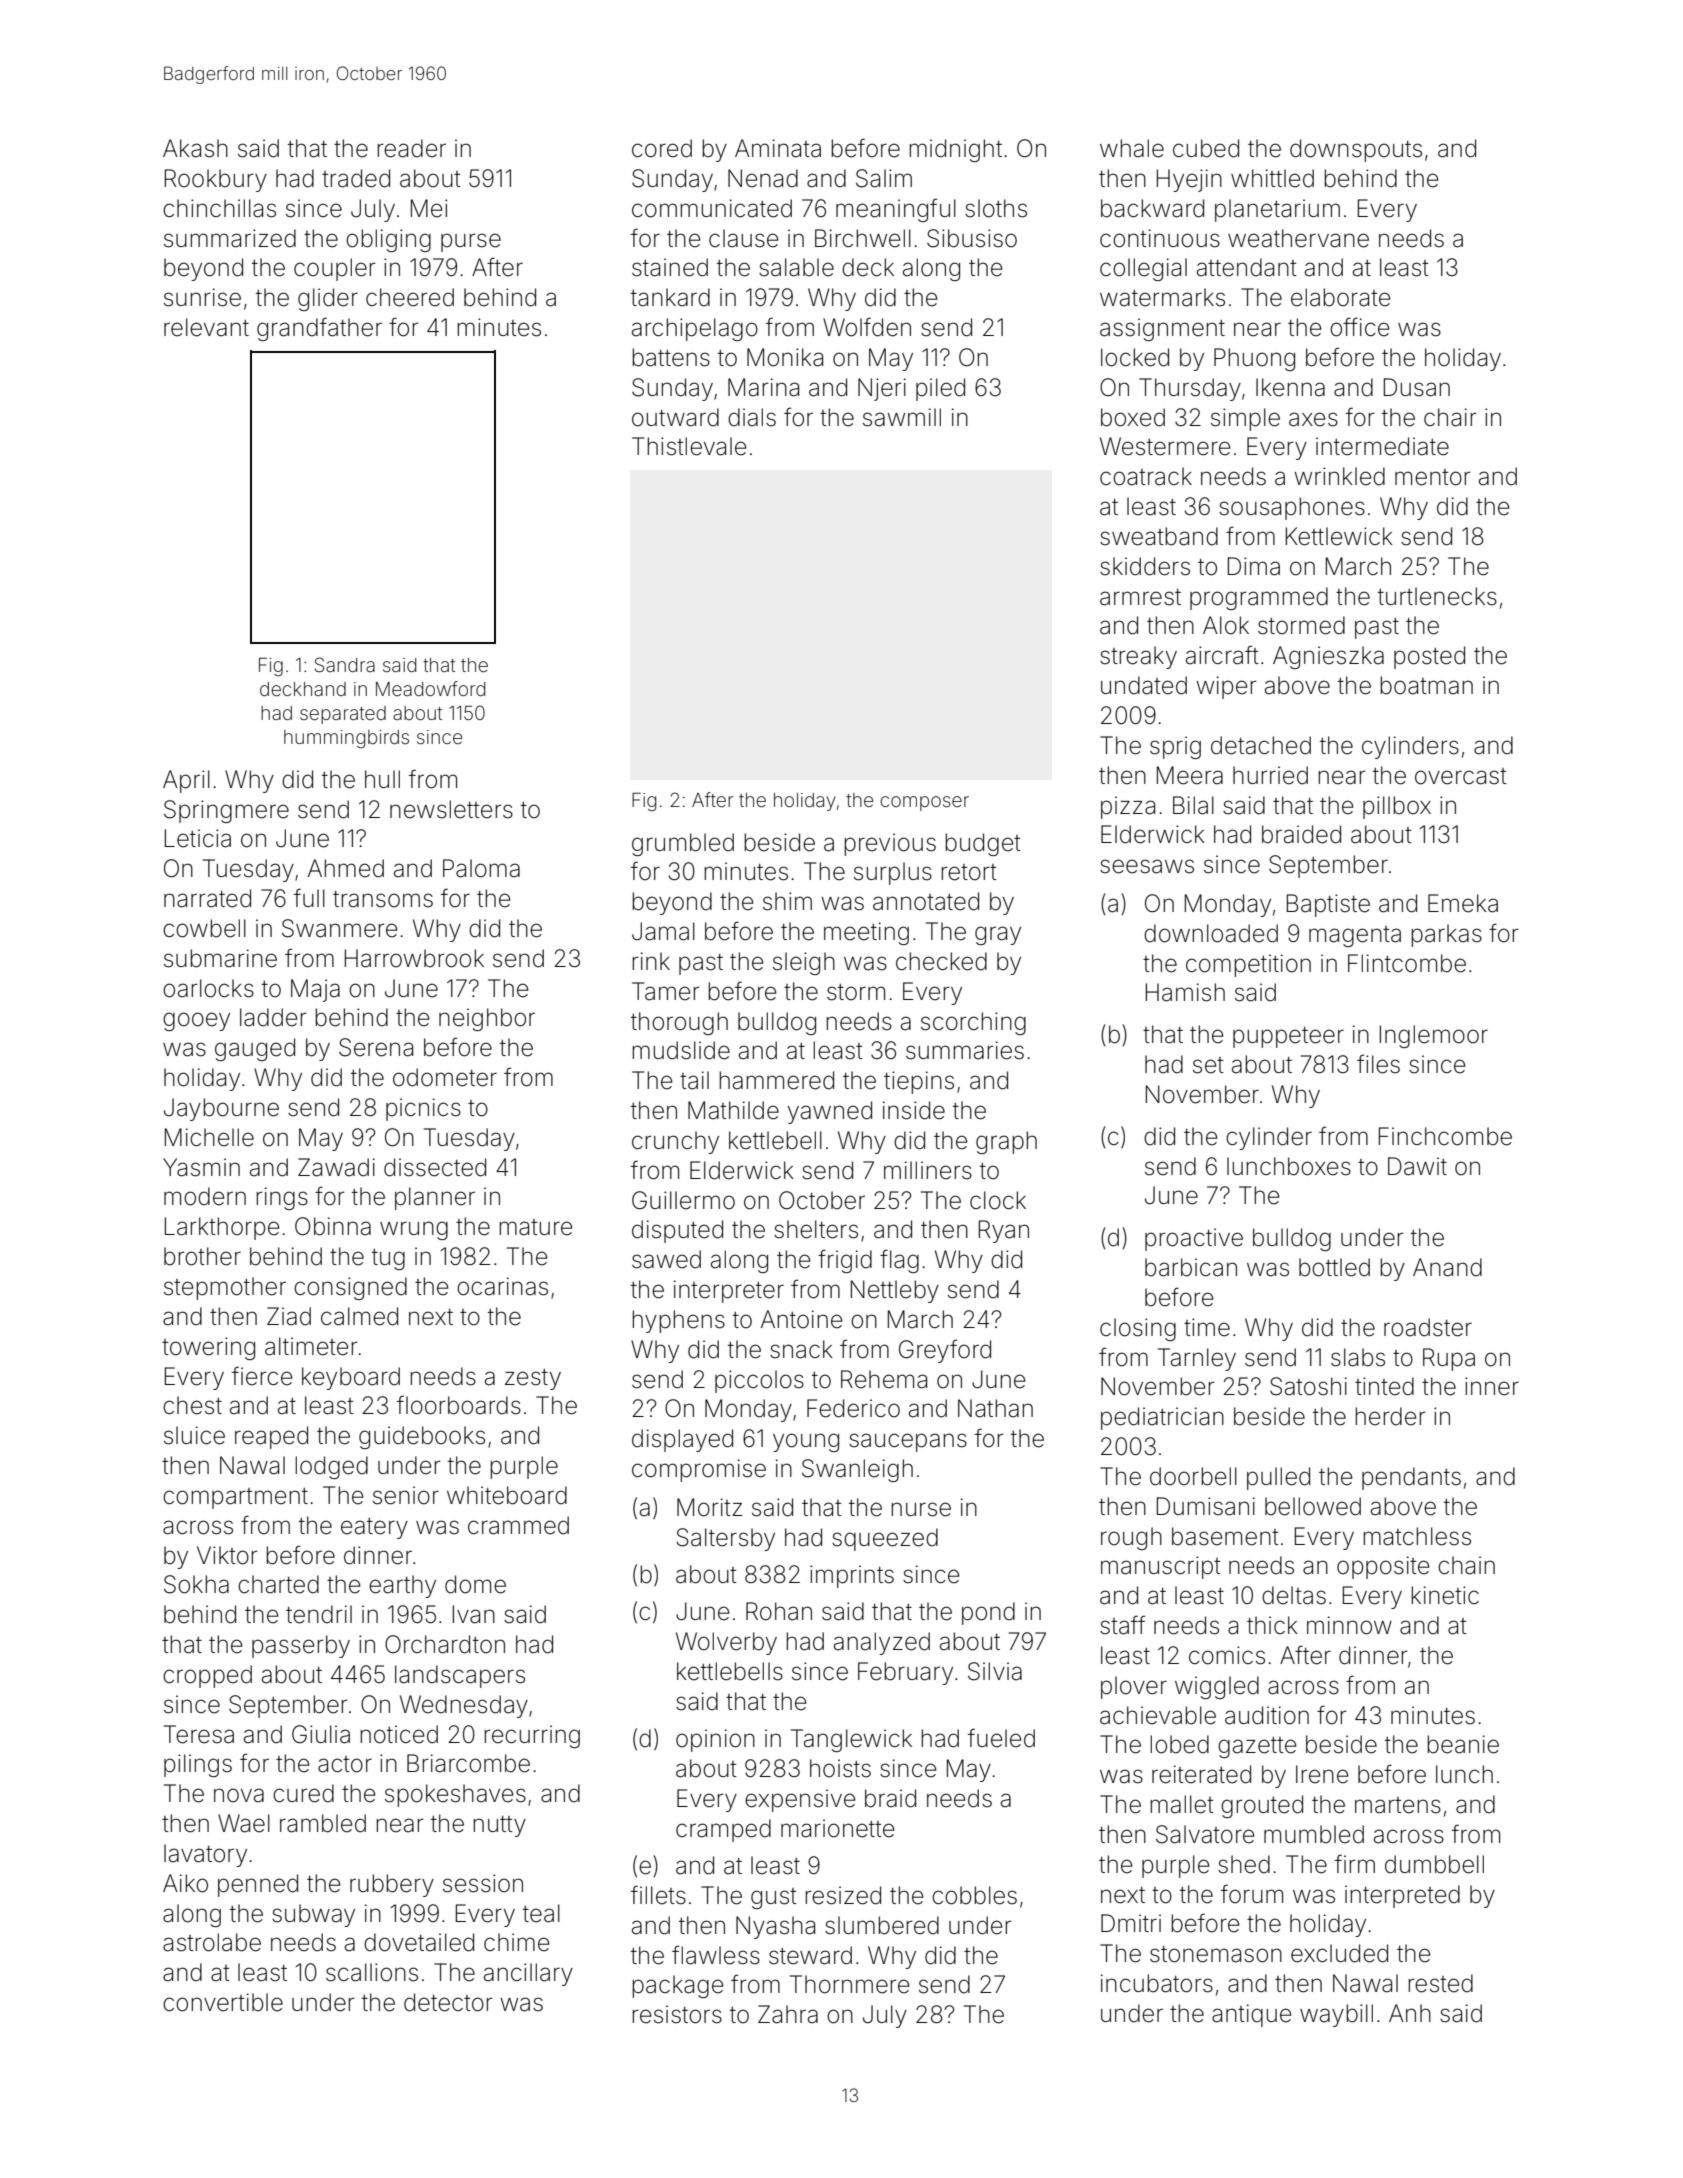 This image has width=1683, height=2178. I want to click on office, so click(1359, 327).
